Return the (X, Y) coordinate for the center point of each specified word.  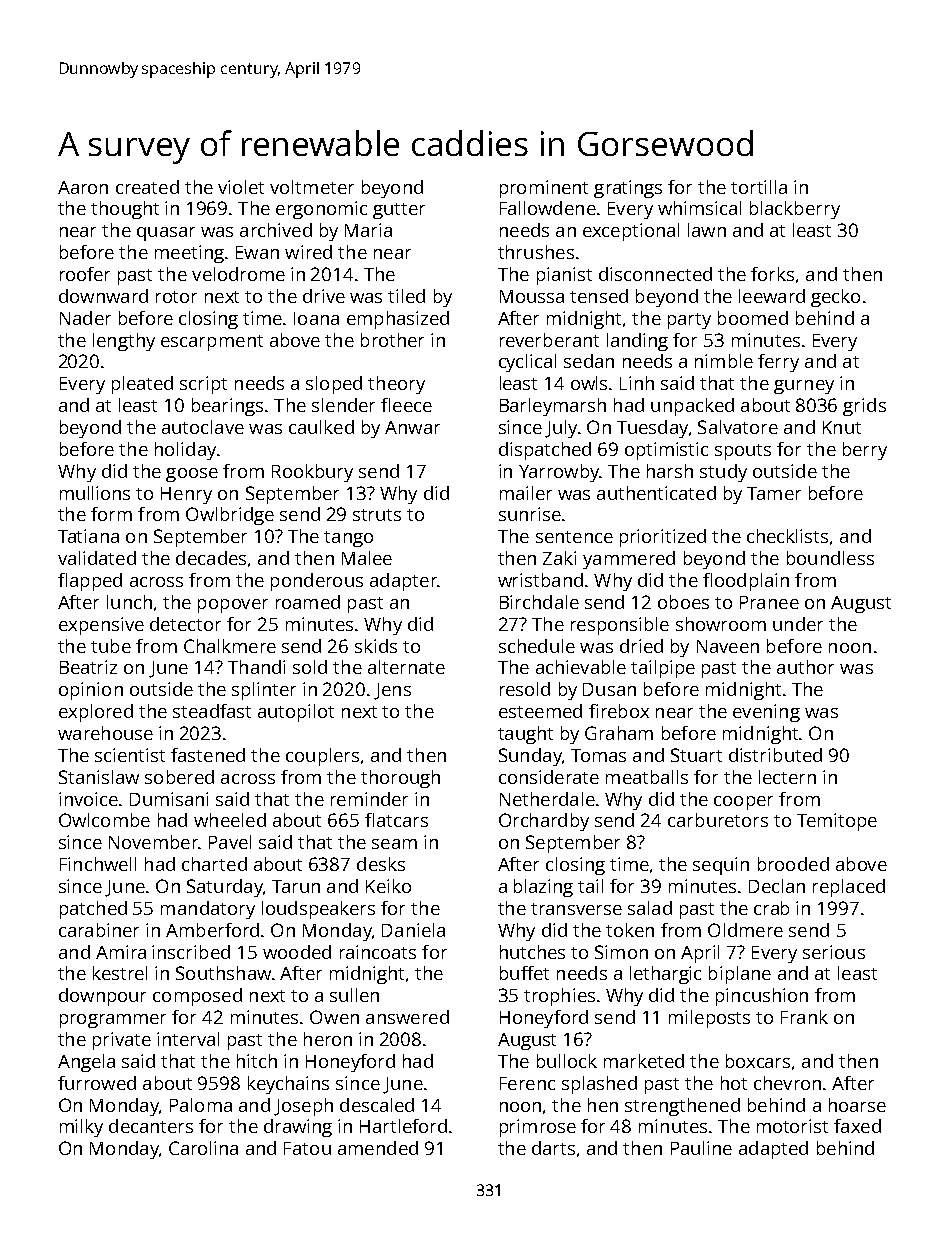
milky (81, 1128)
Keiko (388, 886)
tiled (406, 296)
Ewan (257, 252)
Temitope (837, 822)
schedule (537, 646)
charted (214, 864)
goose (192, 475)
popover (233, 606)
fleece (406, 405)
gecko (835, 298)
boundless (830, 558)
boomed (753, 318)
